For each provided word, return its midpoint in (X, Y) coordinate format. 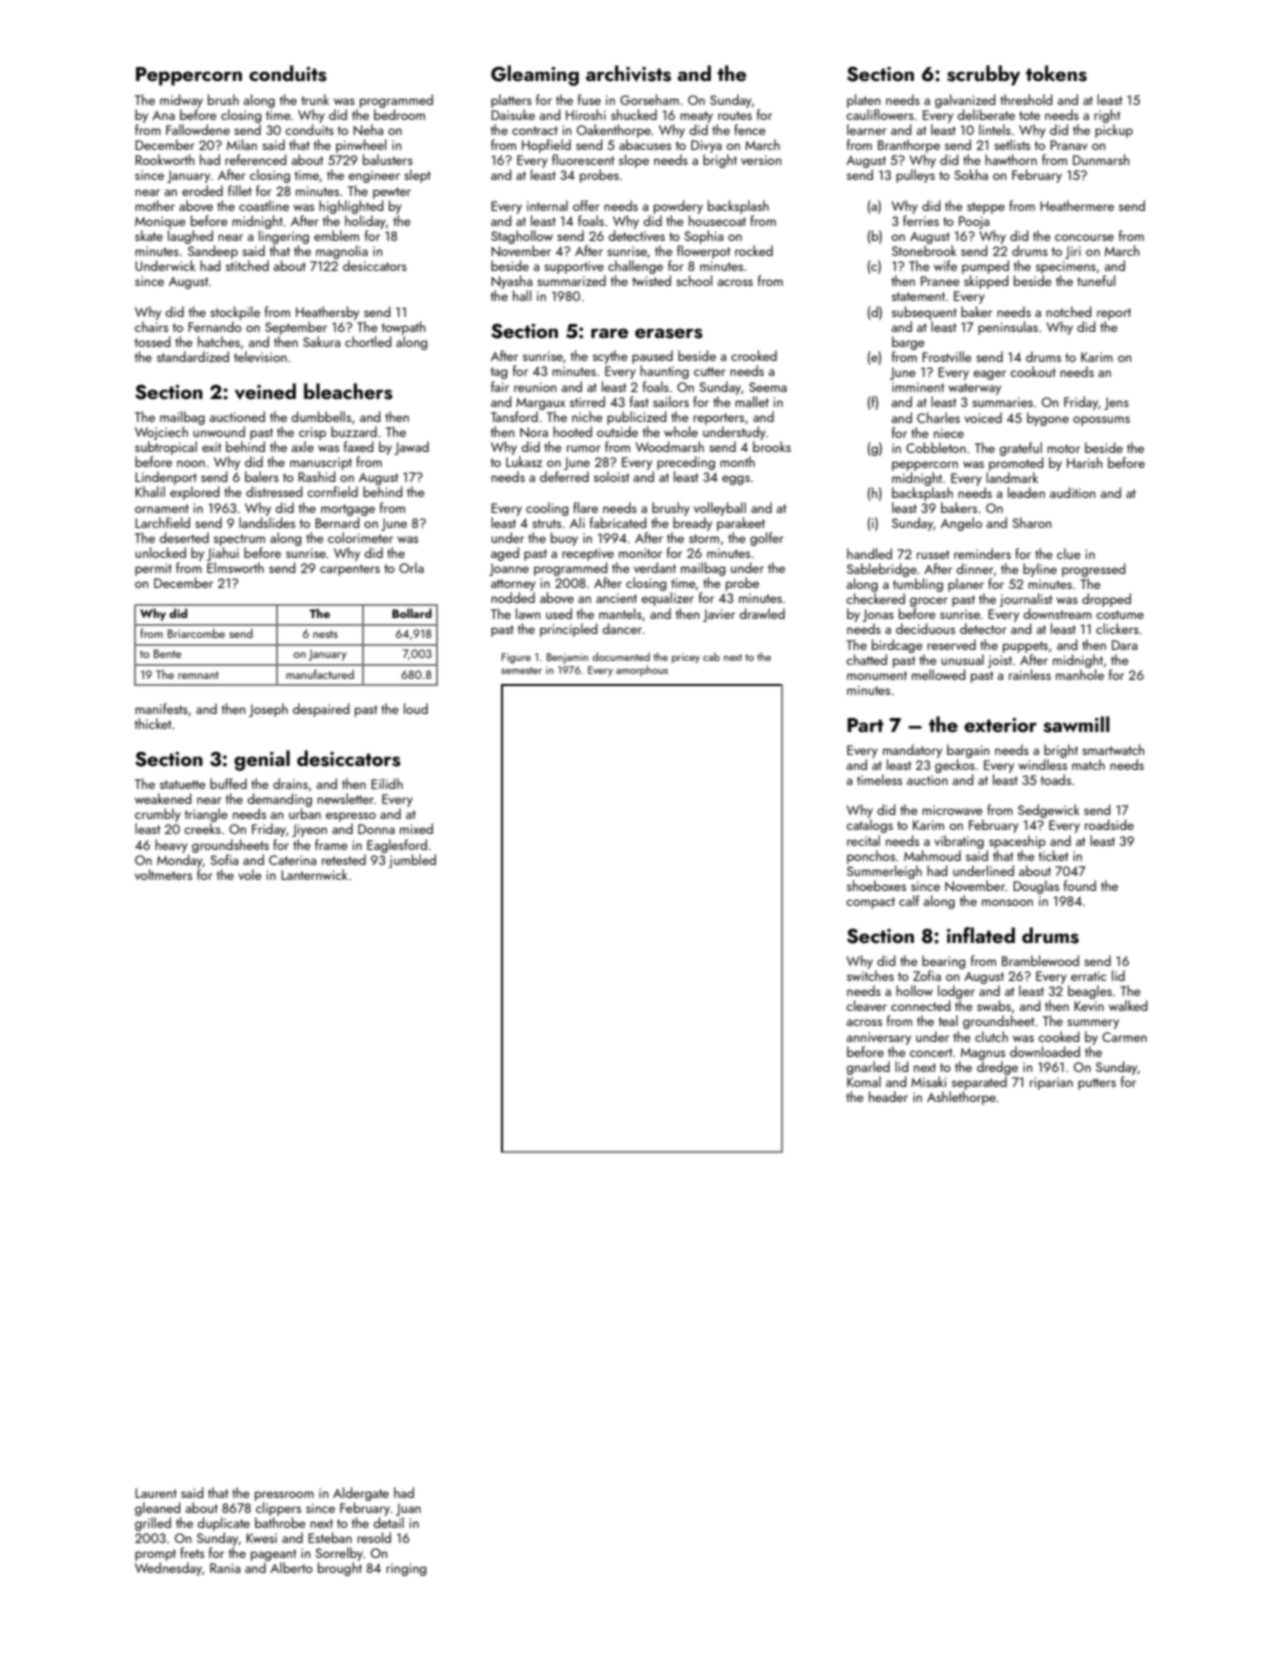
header (888, 1096)
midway (181, 101)
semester (521, 670)
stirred (587, 401)
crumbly (158, 815)
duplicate (223, 1524)
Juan (408, 1509)
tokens (1056, 73)
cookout (1033, 371)
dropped (1106, 600)
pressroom (284, 1496)
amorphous (642, 670)
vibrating (959, 842)
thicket (153, 723)
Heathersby (327, 313)
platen (863, 101)
